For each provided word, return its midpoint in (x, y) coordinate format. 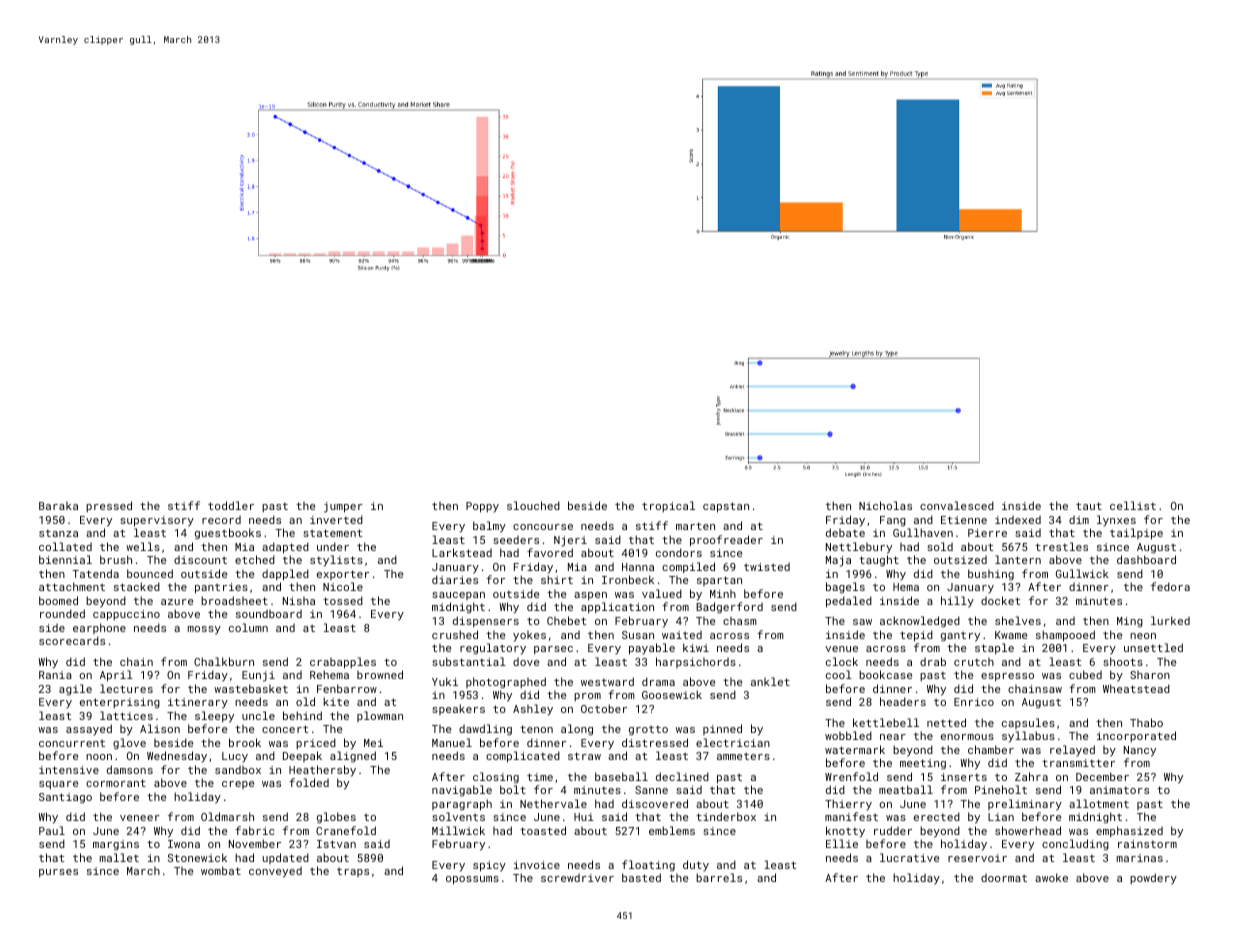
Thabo (1146, 722)
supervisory (157, 521)
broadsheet (234, 600)
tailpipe (1136, 534)
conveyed (275, 872)
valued (662, 593)
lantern (1018, 559)
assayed (89, 730)
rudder (893, 830)
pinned (722, 729)
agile (75, 690)
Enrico (974, 702)
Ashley (533, 710)
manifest (851, 816)
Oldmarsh (227, 816)
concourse (543, 527)
